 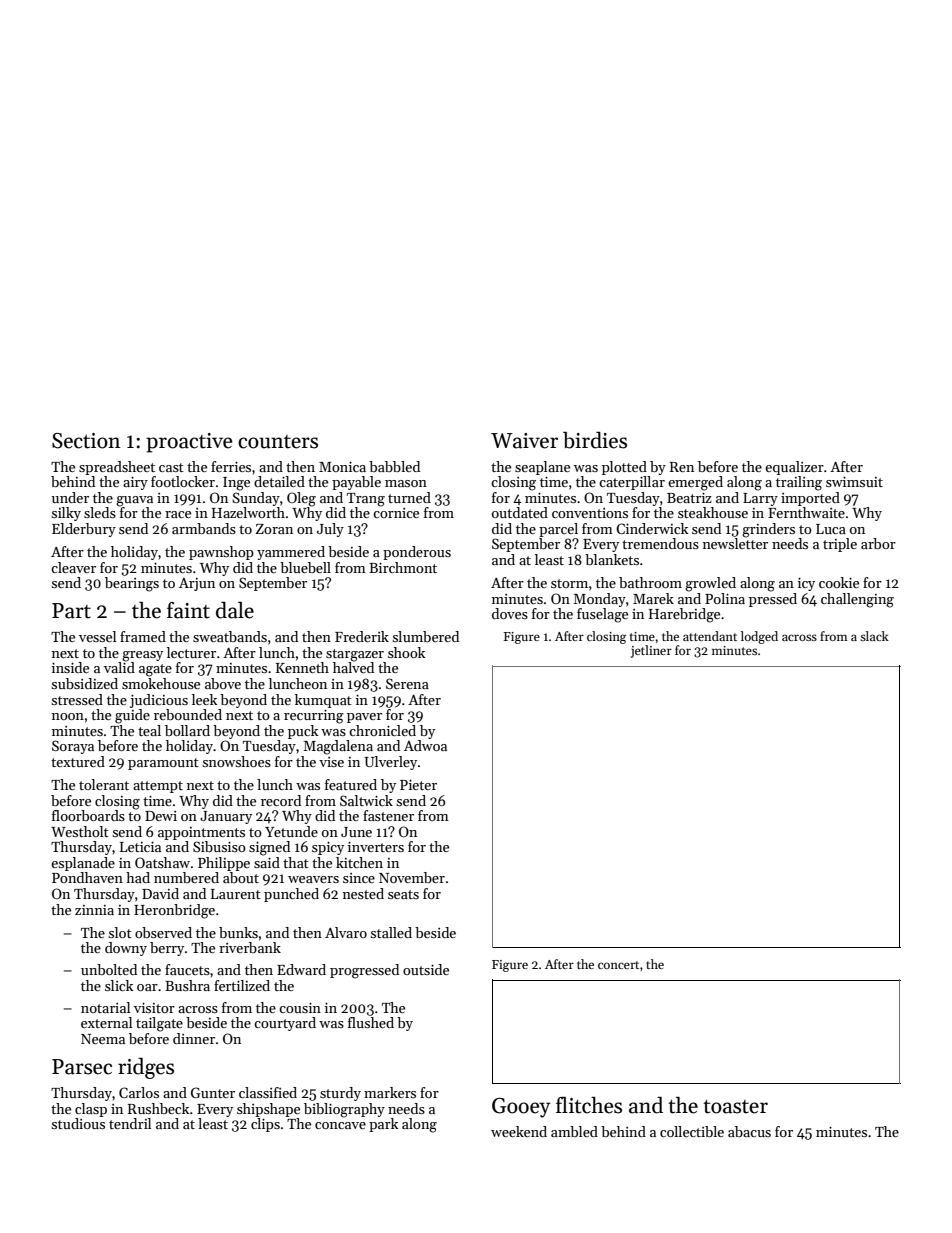 I want to click on proactive, so click(x=189, y=443).
